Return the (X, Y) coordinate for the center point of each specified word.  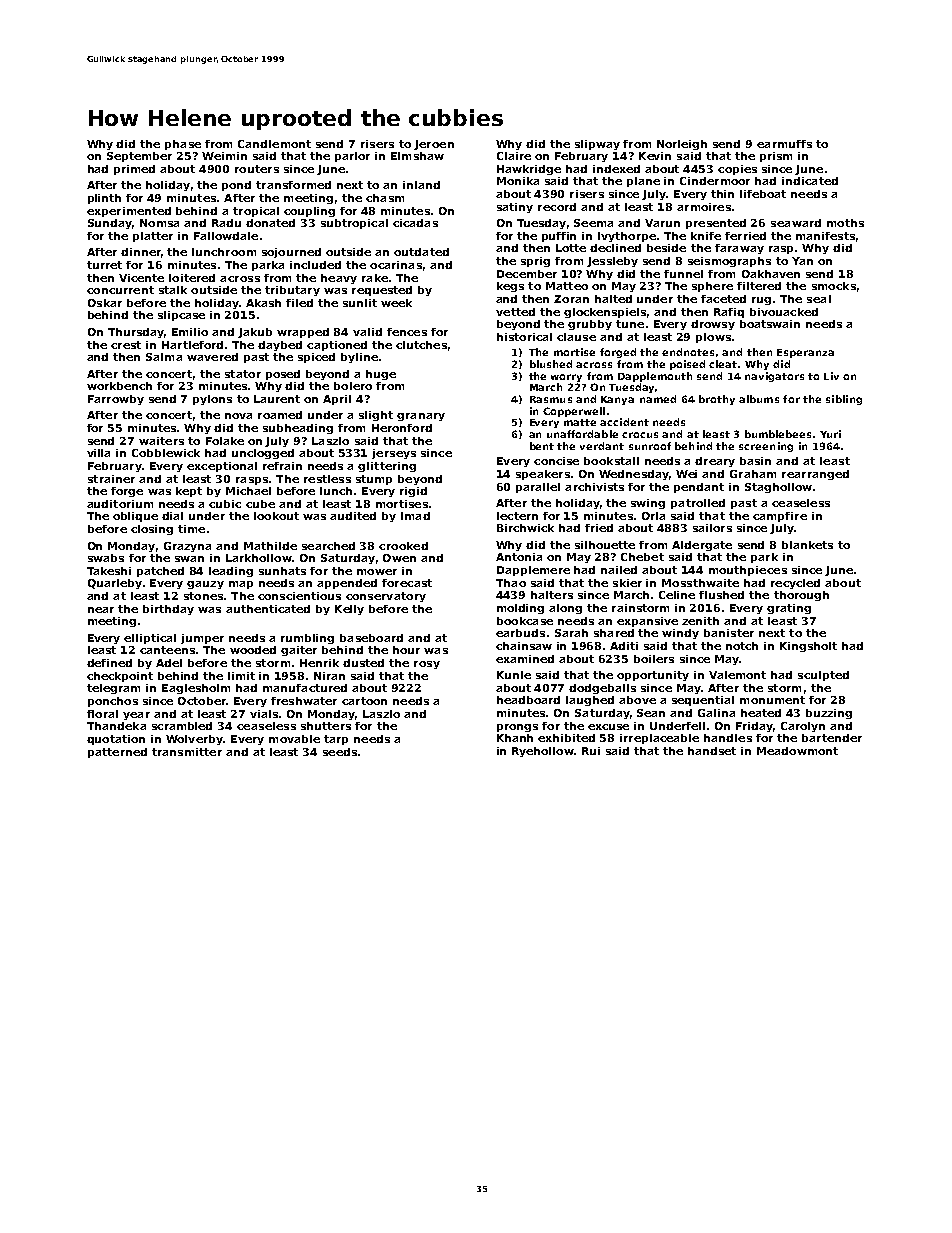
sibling (844, 400)
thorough (801, 596)
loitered (192, 278)
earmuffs (784, 144)
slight (376, 416)
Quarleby (115, 584)
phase (183, 145)
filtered (759, 286)
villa (98, 453)
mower (377, 572)
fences (407, 332)
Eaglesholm (196, 689)
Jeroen (434, 145)
